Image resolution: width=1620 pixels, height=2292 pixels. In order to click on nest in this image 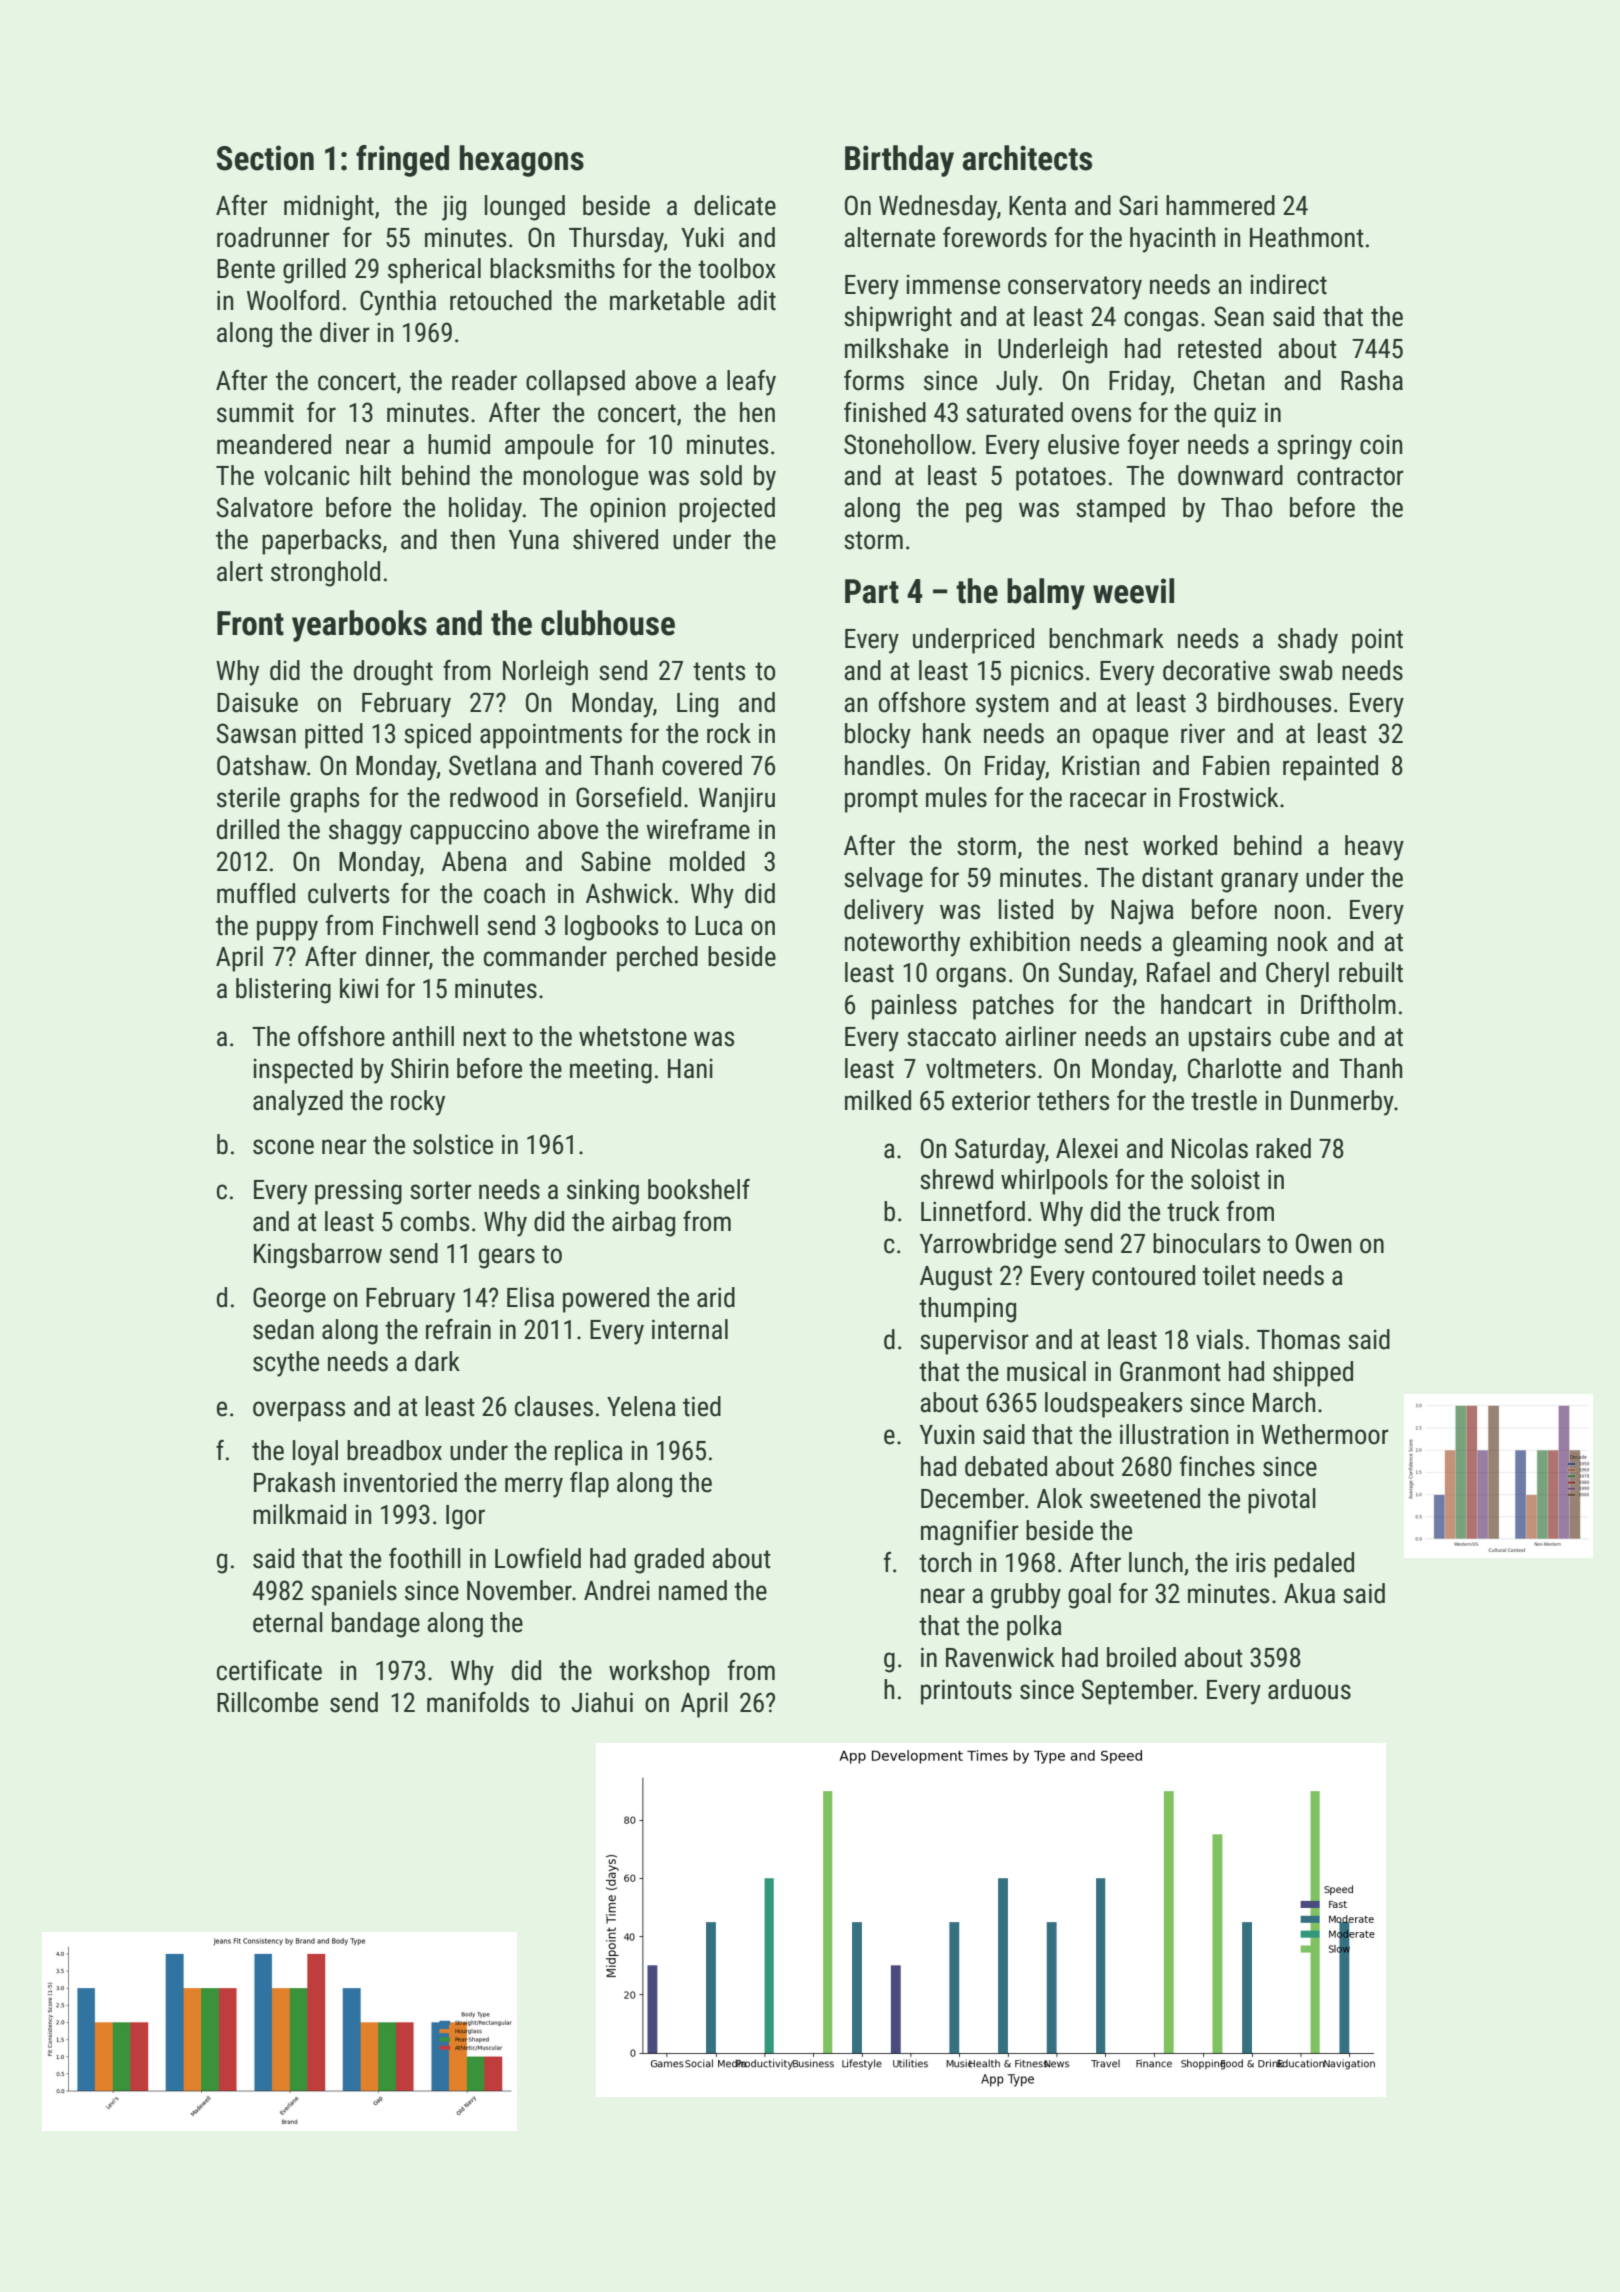, I will do `click(1106, 846)`.
